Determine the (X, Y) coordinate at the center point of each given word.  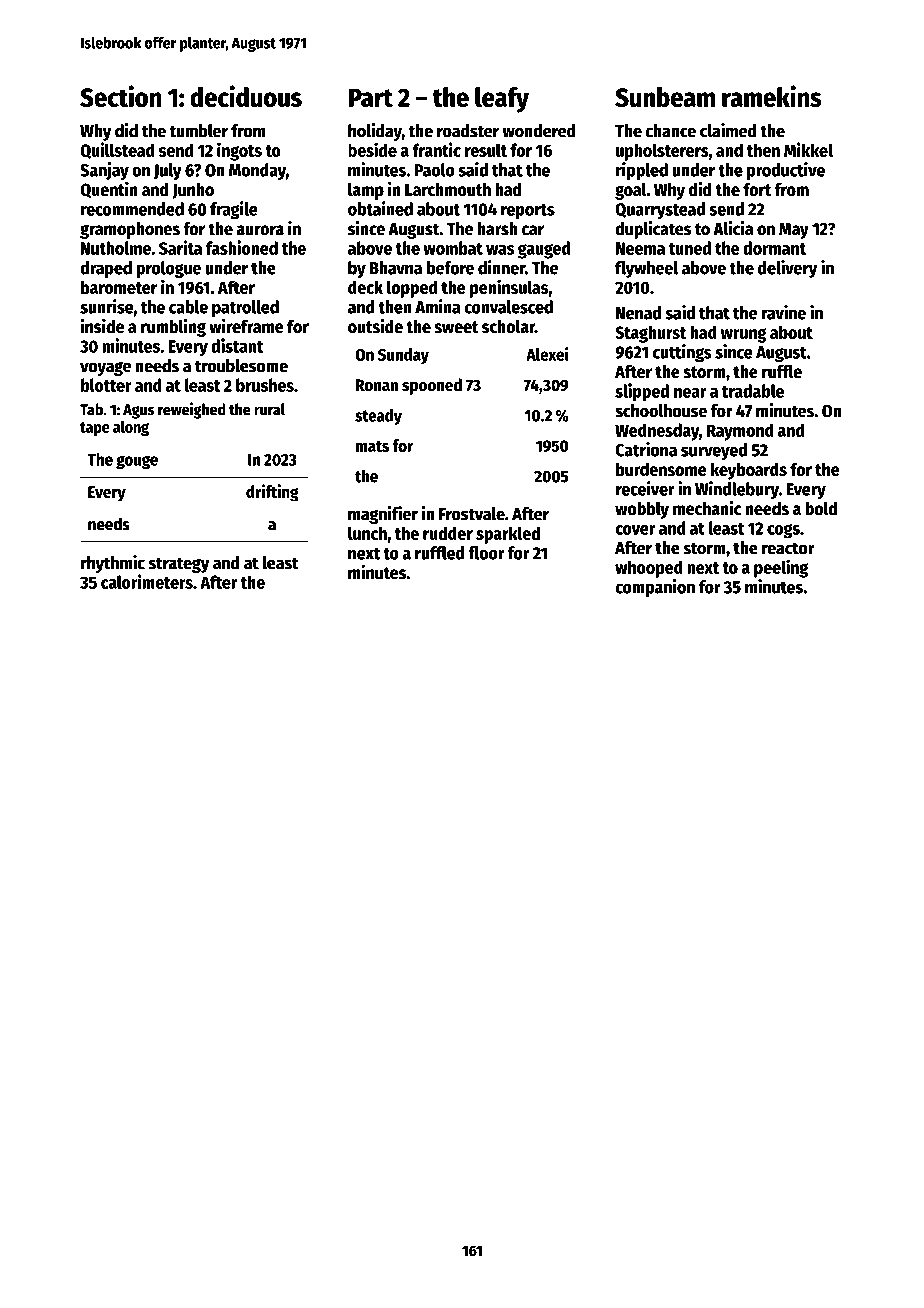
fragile (234, 210)
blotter (106, 385)
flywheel (646, 269)
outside (375, 325)
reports (528, 212)
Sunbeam (665, 97)
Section (120, 96)
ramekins (772, 96)
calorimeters (147, 581)
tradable (753, 391)
